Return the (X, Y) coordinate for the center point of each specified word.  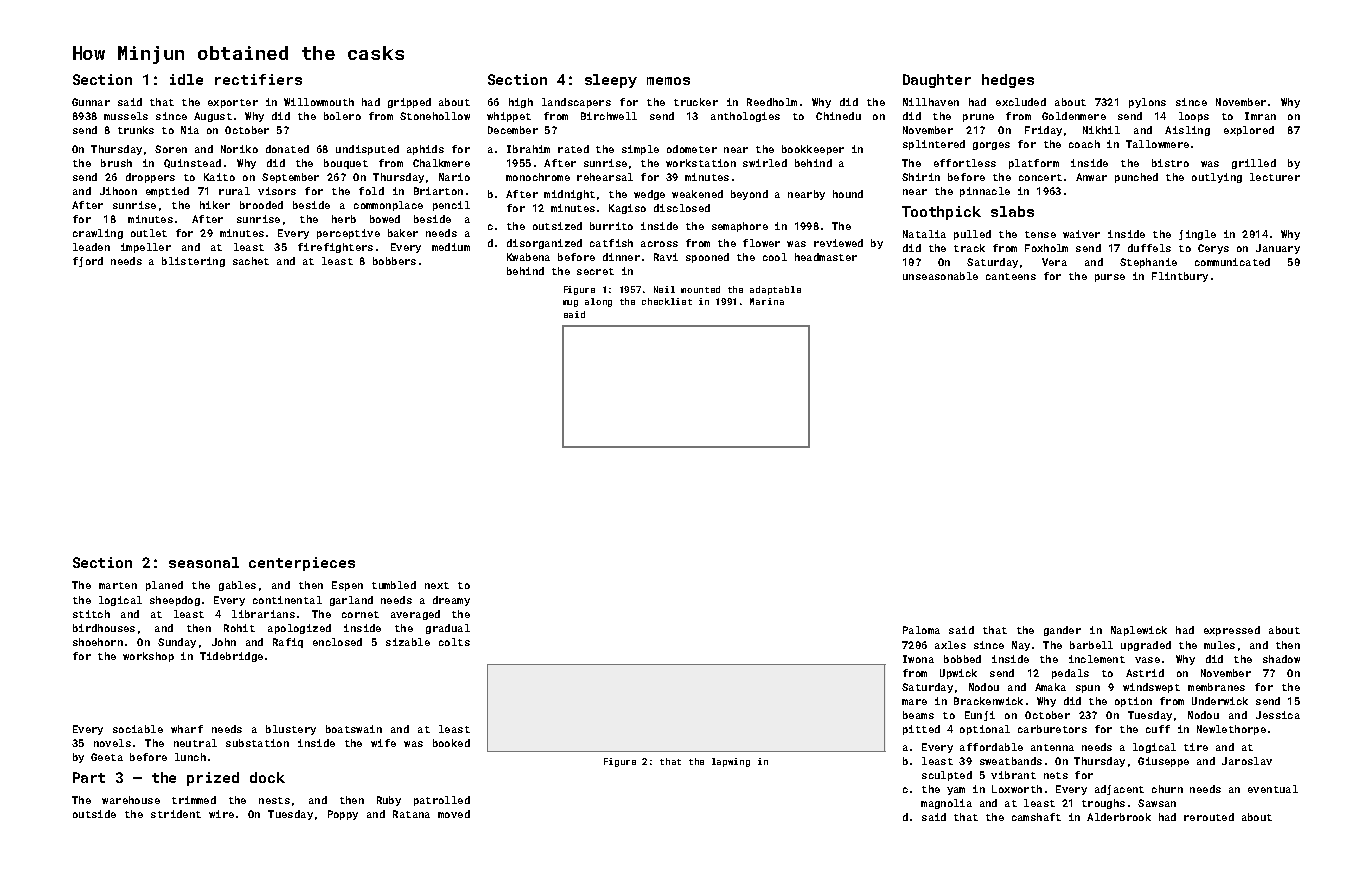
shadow (1281, 659)
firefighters (335, 248)
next (437, 585)
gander (1062, 631)
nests (274, 800)
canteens (1011, 276)
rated (573, 149)
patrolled (442, 801)
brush (116, 163)
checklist (667, 301)
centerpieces (302, 564)
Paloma (921, 630)
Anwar (1091, 177)
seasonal (204, 562)
